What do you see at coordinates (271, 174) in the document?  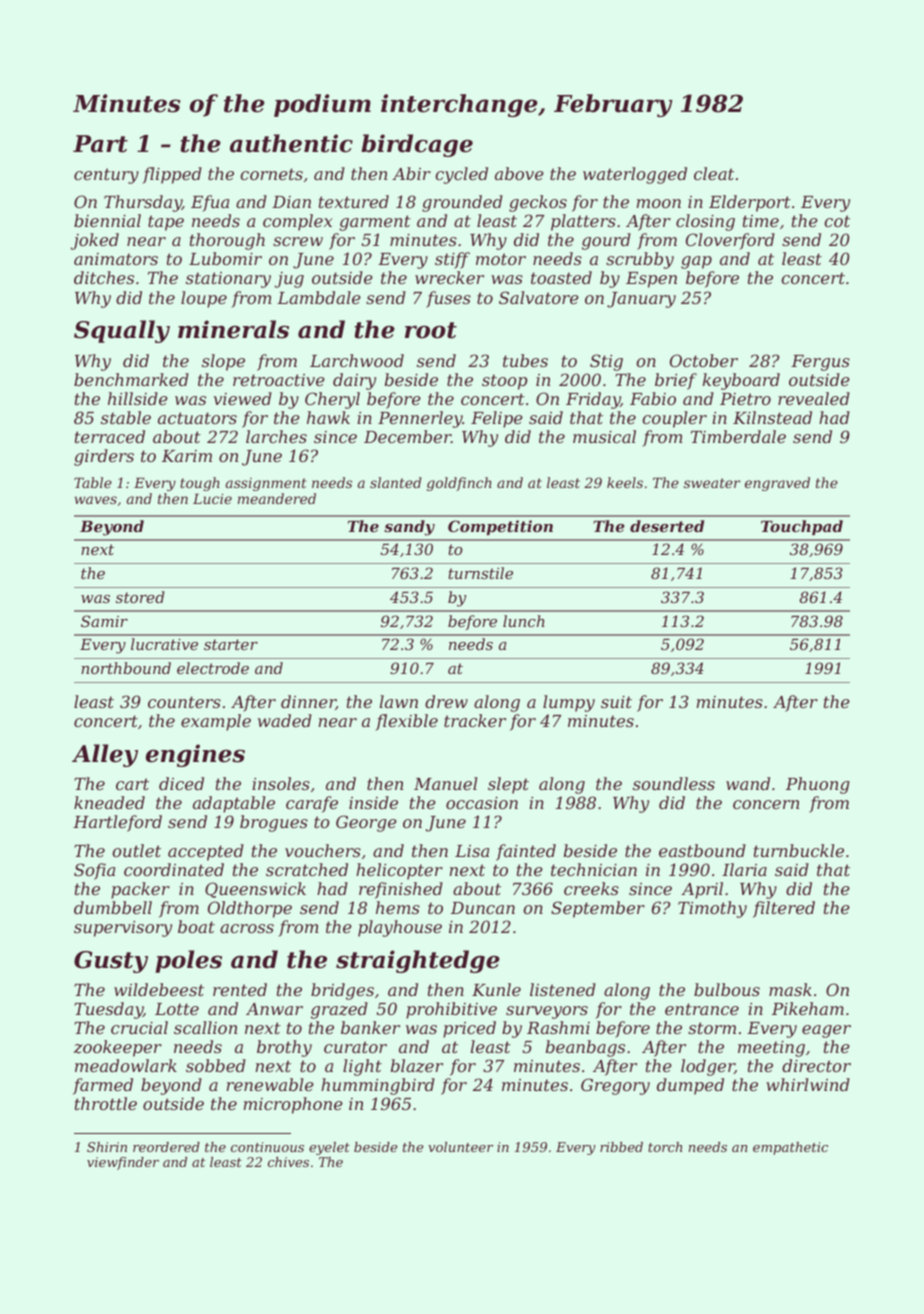 I see `cornets` at bounding box center [271, 174].
